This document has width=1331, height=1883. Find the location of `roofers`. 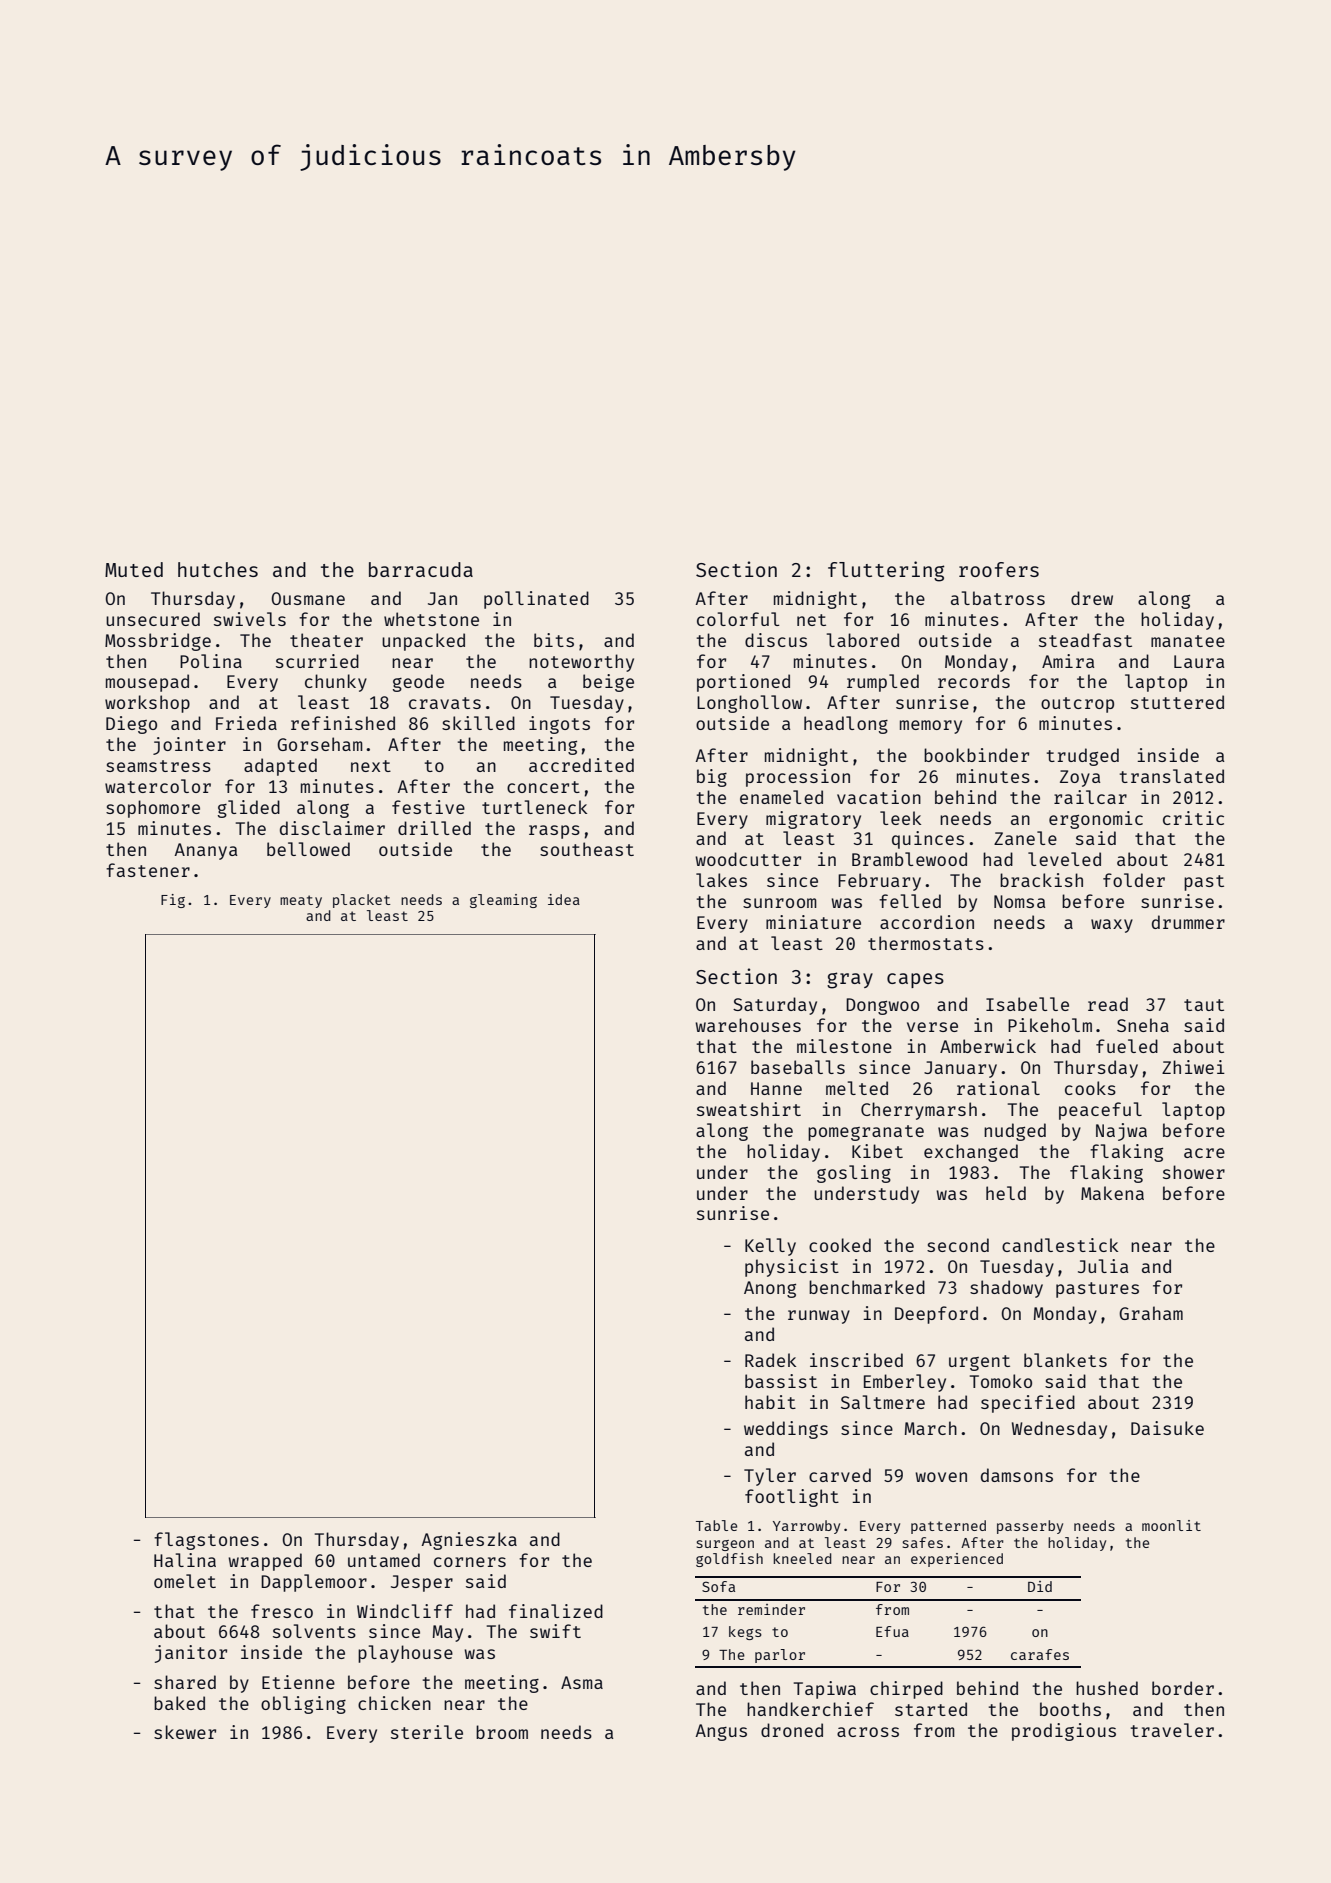

roofers is located at coordinates (999, 569).
